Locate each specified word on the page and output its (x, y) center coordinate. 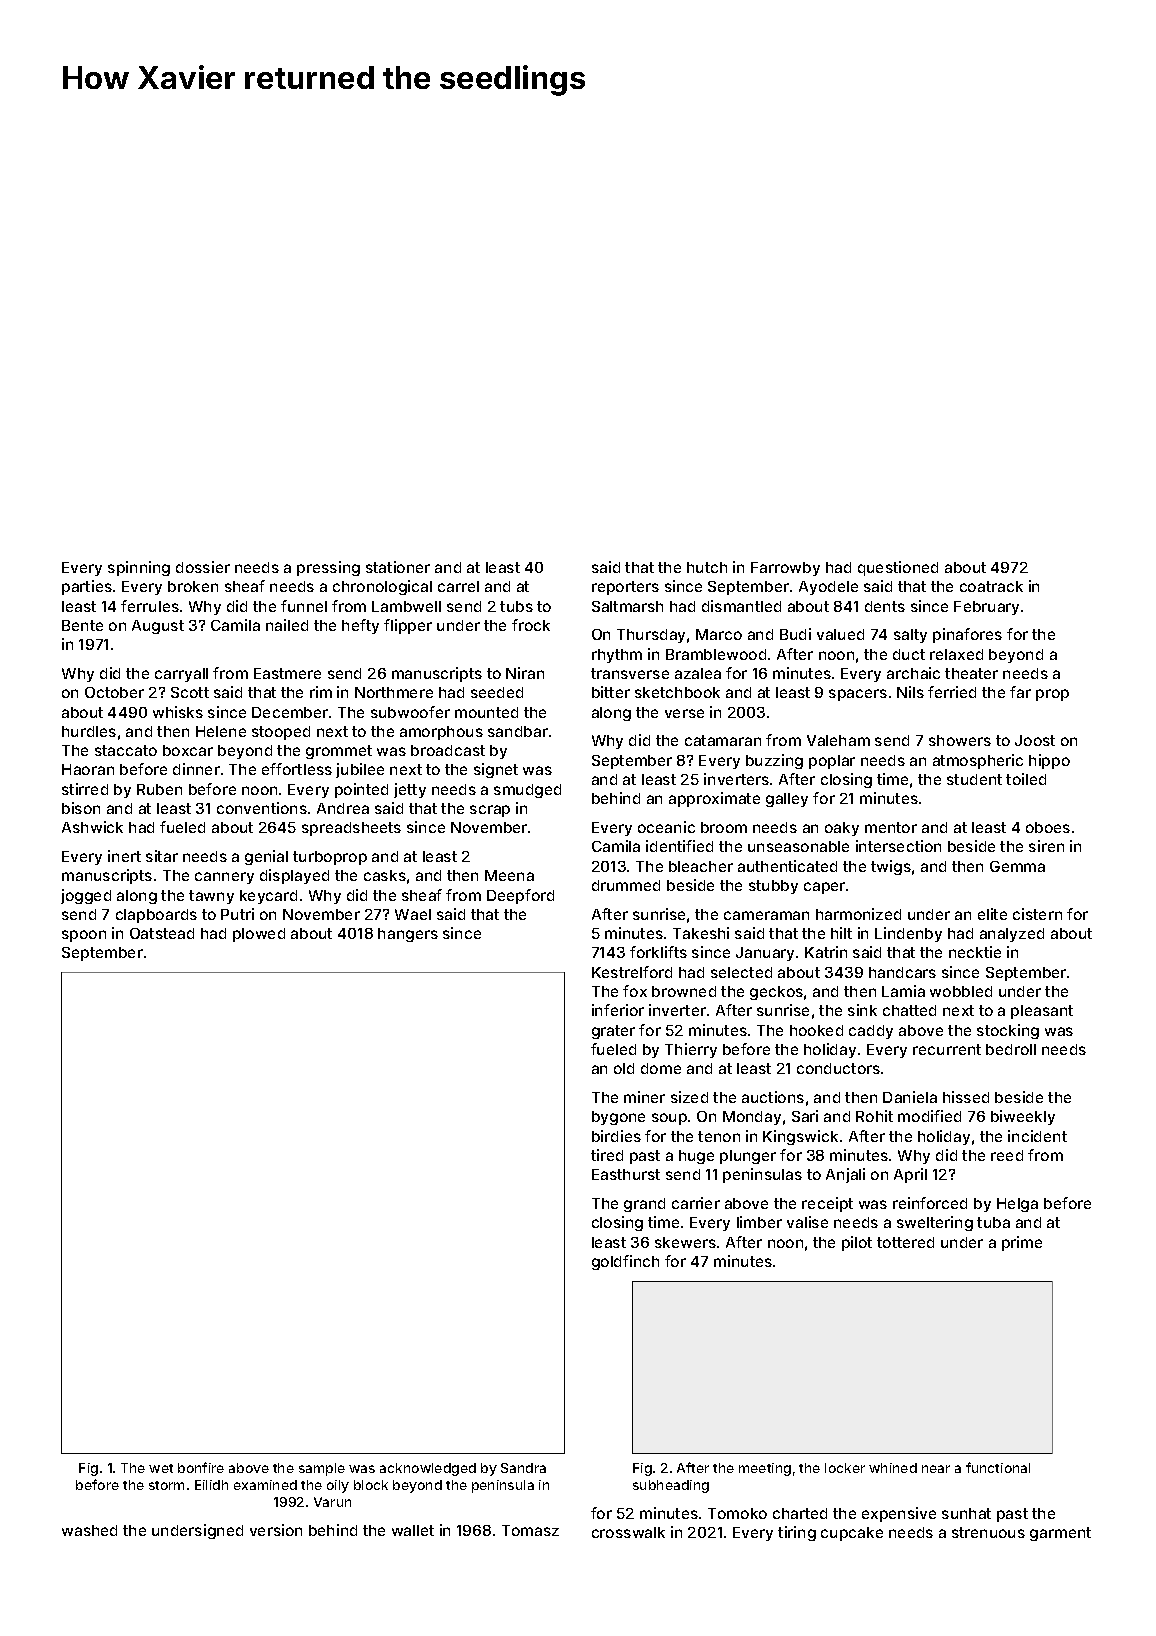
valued (840, 634)
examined (265, 1485)
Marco (719, 634)
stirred (85, 789)
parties (87, 587)
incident (1037, 1136)
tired (607, 1155)
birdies (616, 1136)
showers (960, 740)
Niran (525, 673)
